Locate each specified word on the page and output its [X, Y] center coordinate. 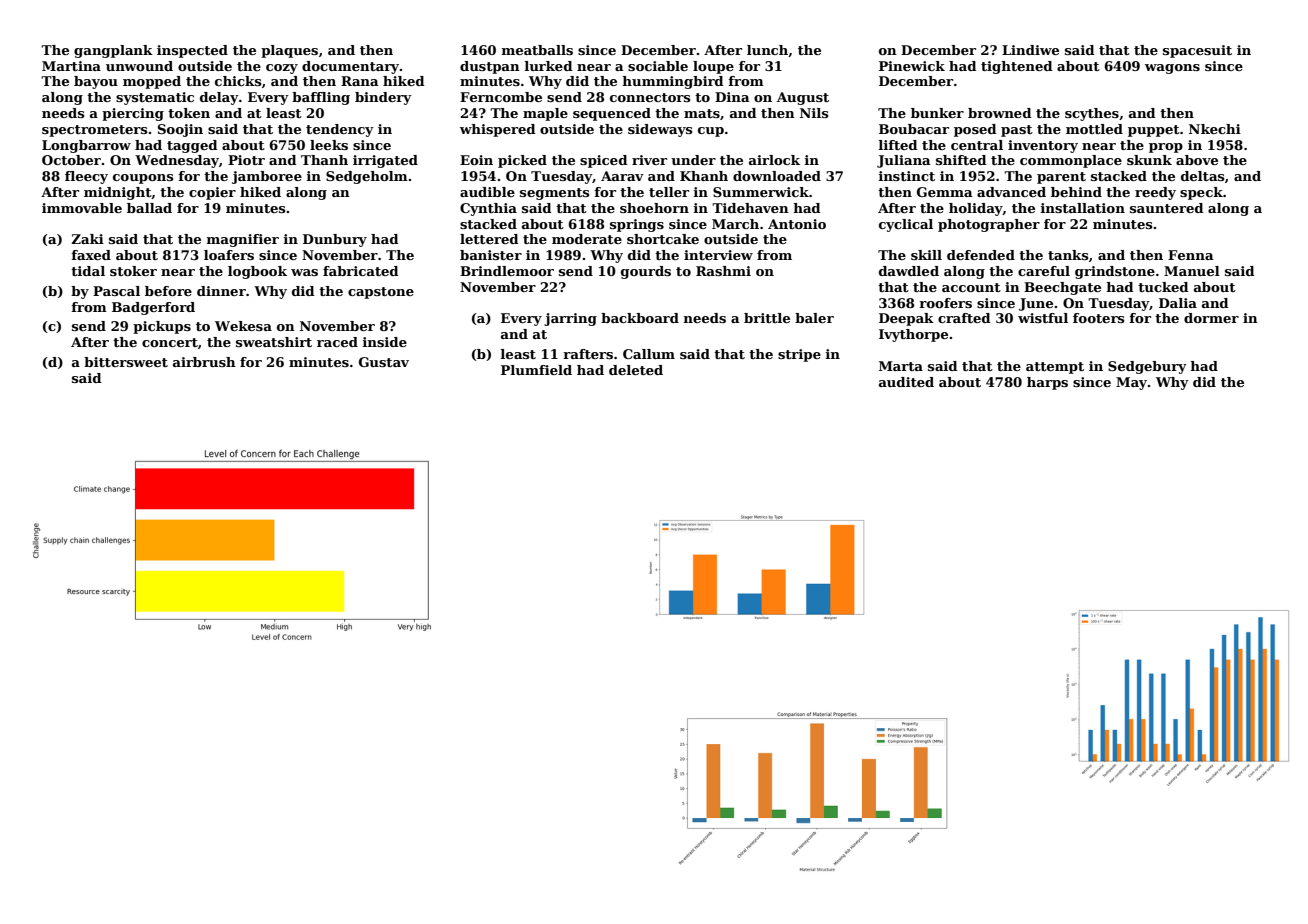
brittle [767, 318]
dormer [1211, 318]
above [1197, 160]
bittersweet [126, 362]
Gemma [945, 192]
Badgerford [153, 308]
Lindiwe [1030, 50]
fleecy [86, 177]
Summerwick [761, 192]
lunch [767, 50]
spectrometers [94, 131]
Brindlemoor [507, 271]
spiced [604, 161]
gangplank [113, 51]
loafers [229, 255]
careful [1044, 271]
